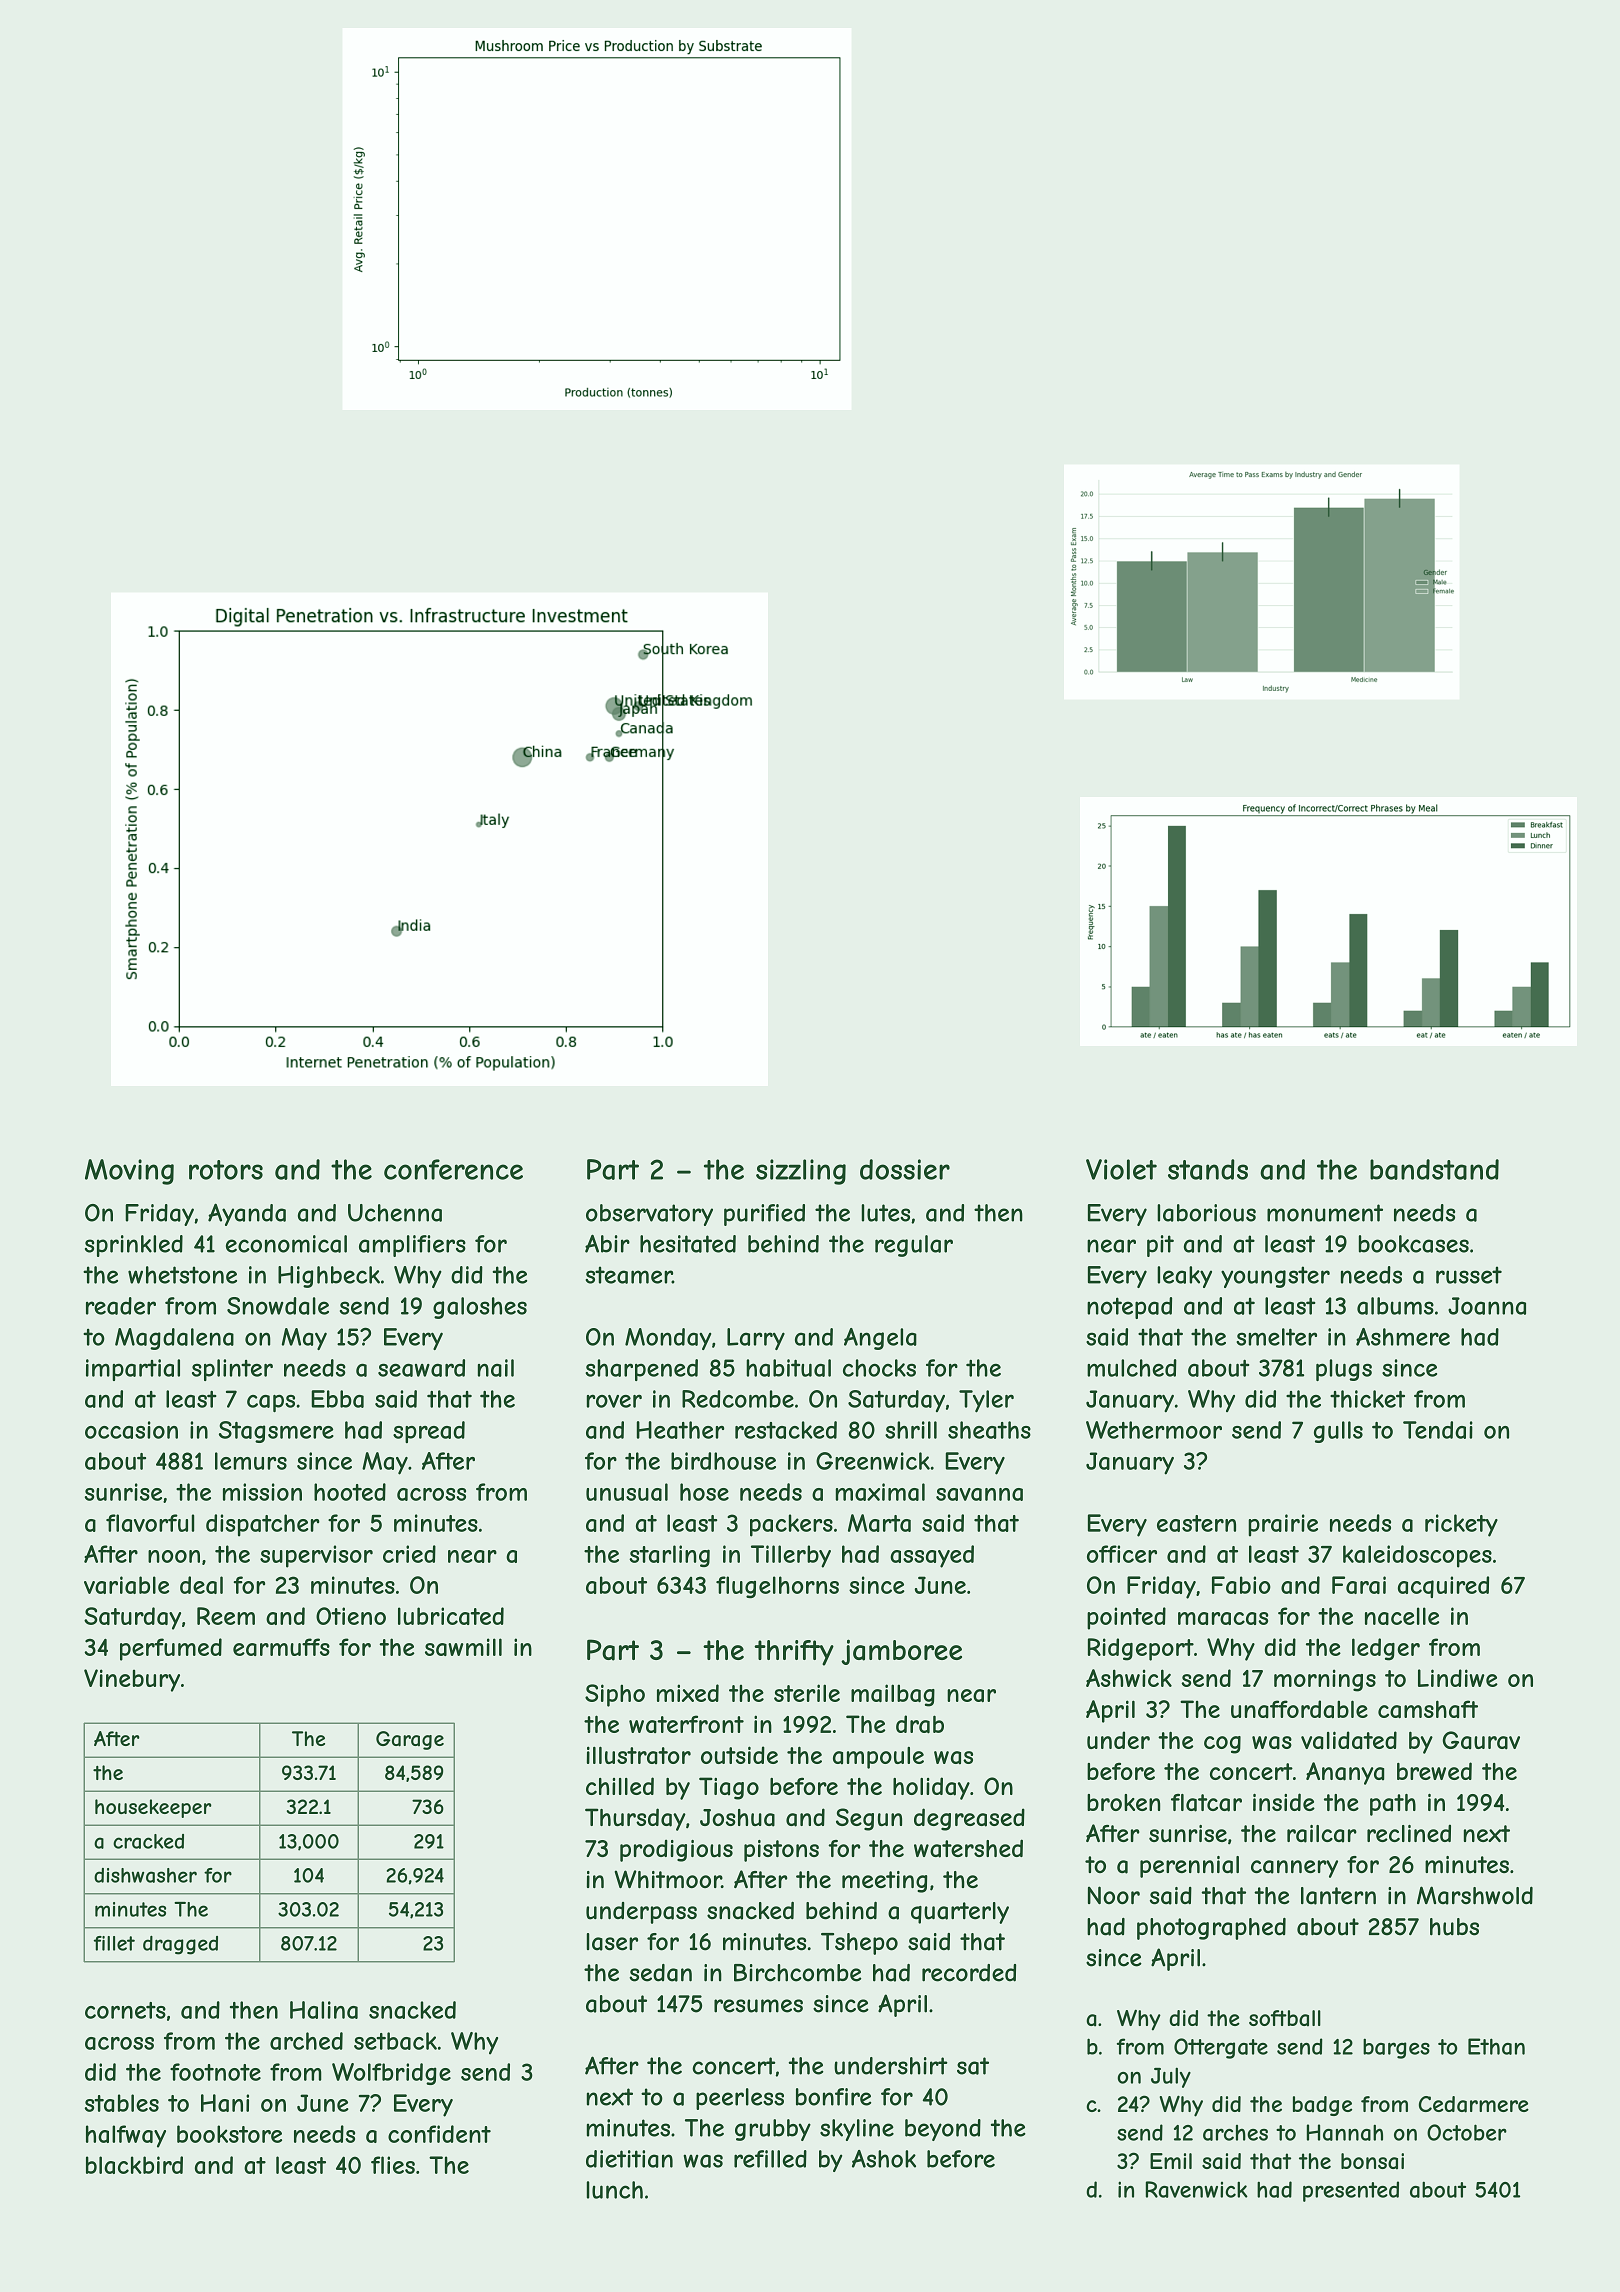 The image size is (1620, 2292). What do you see at coordinates (764, 1215) in the screenshot?
I see `purified` at bounding box center [764, 1215].
